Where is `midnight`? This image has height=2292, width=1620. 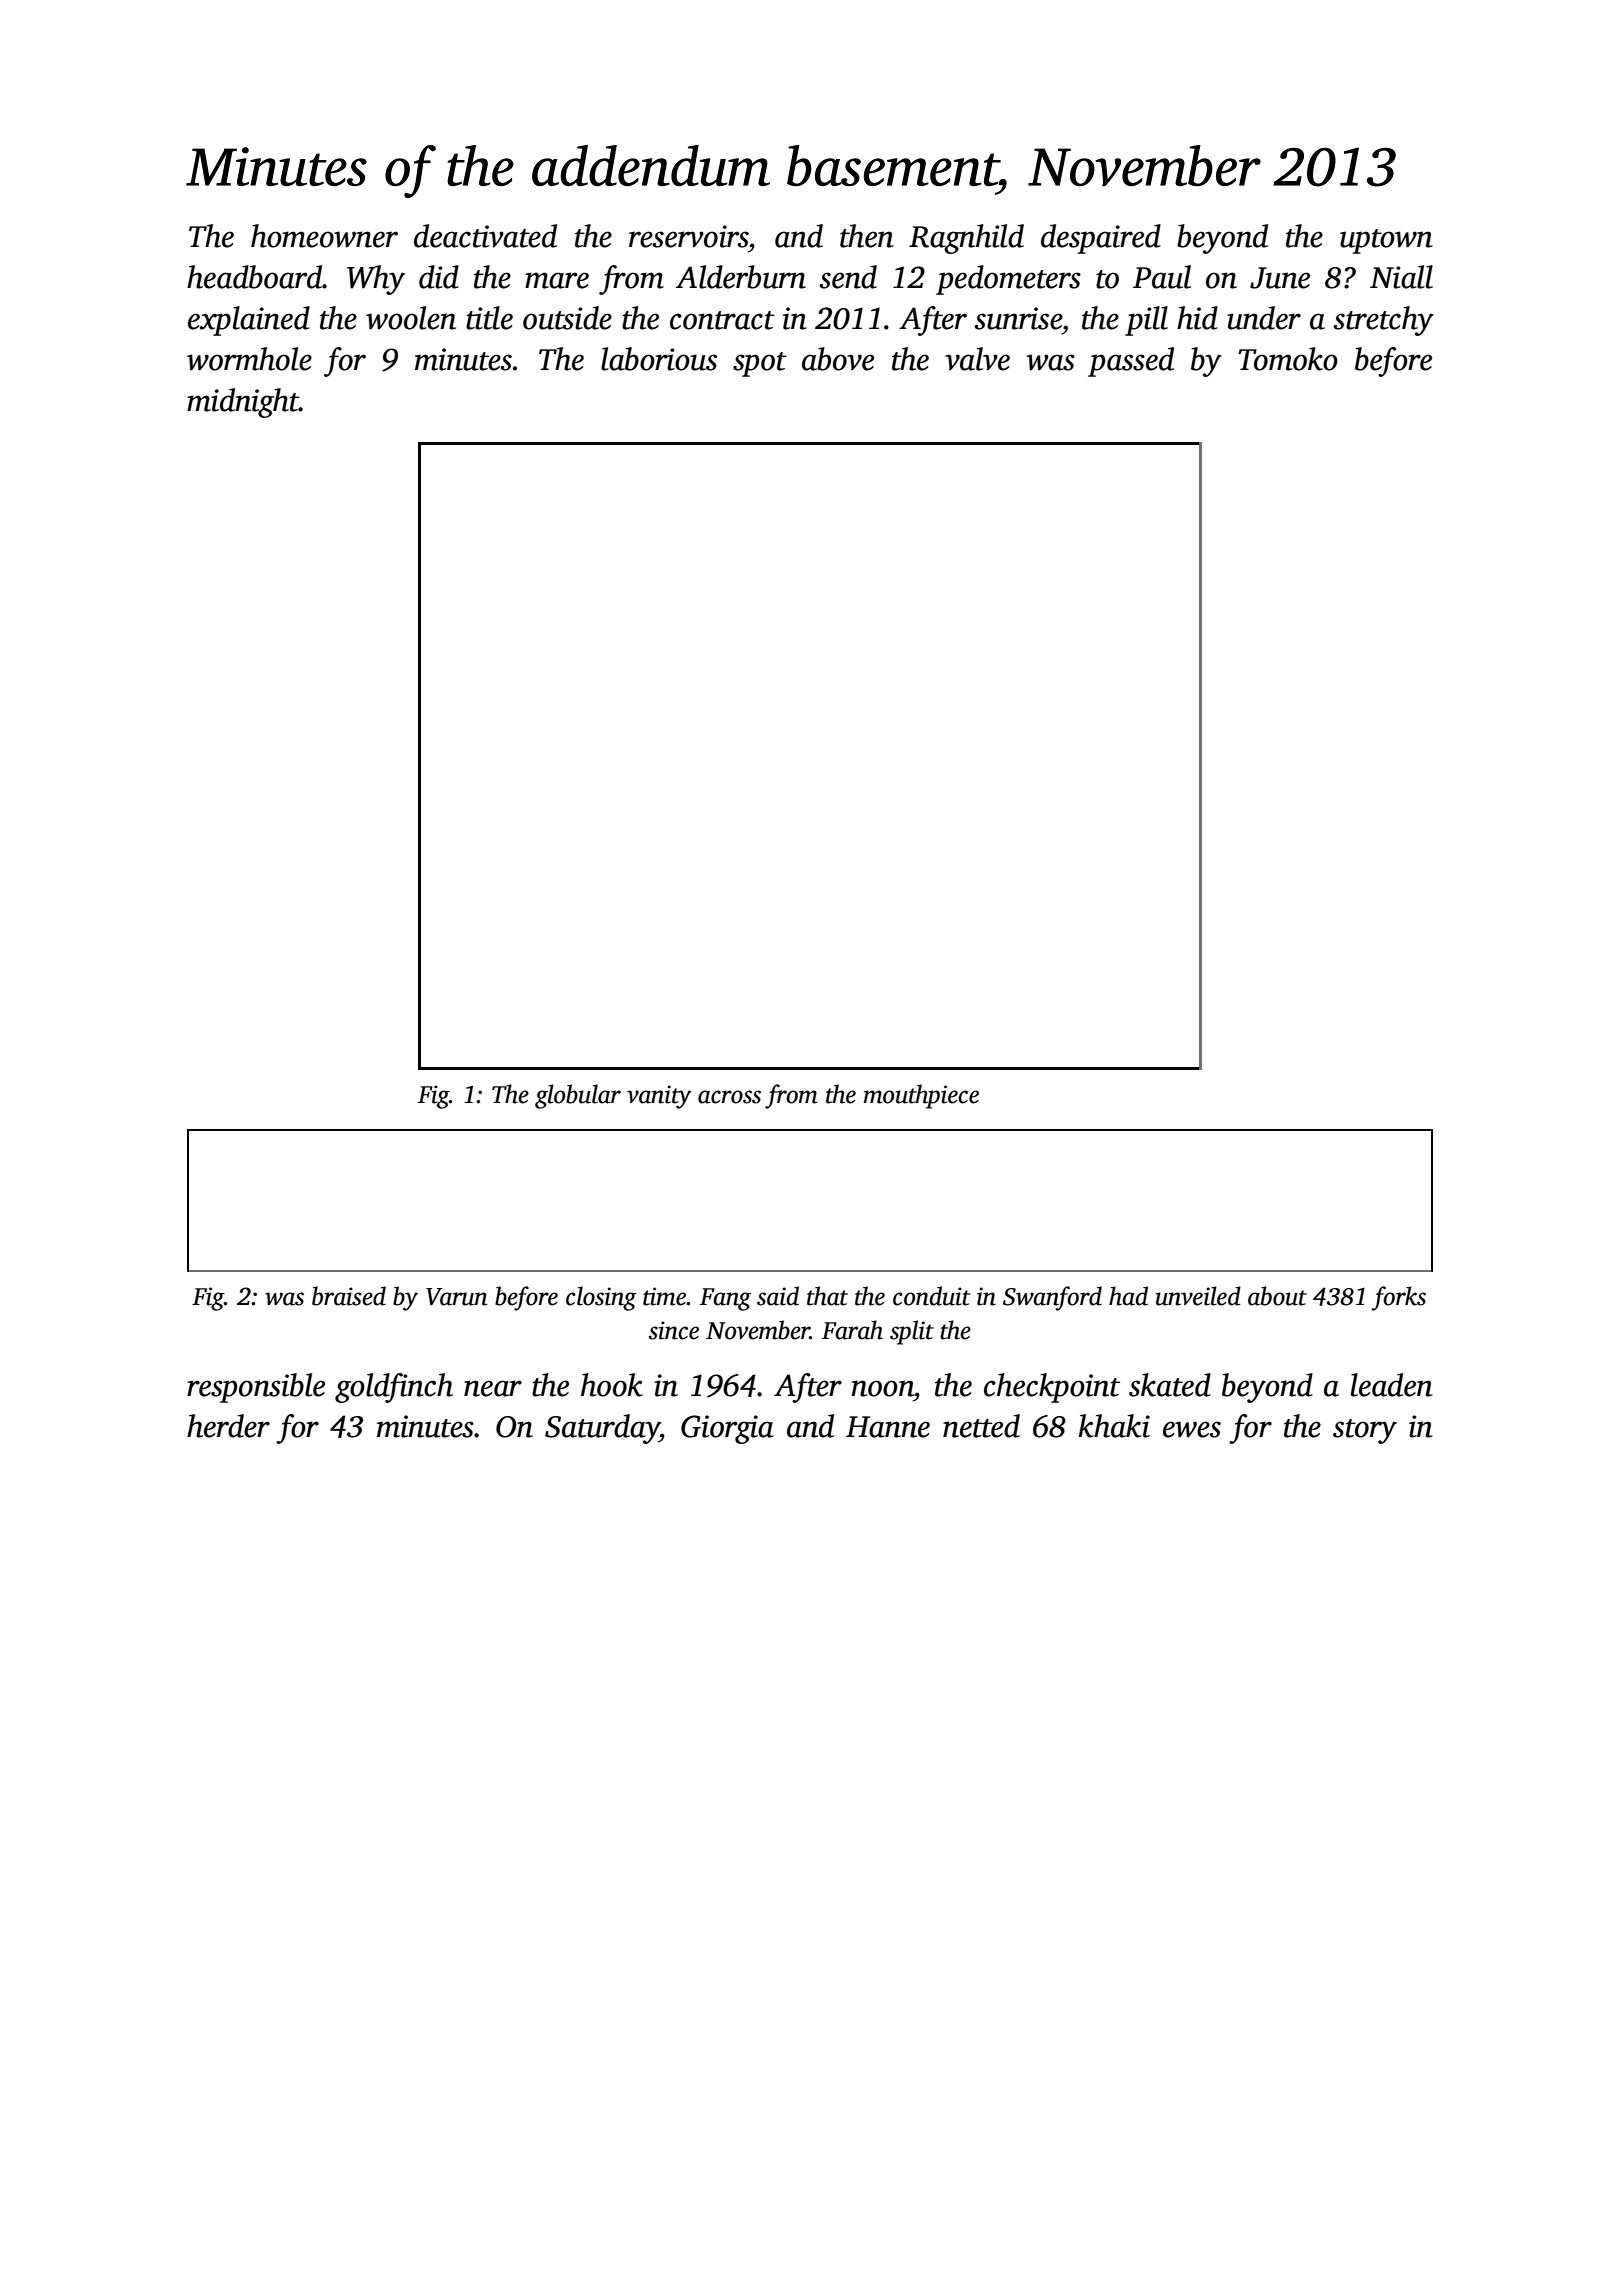 midnight is located at coordinates (243, 403).
